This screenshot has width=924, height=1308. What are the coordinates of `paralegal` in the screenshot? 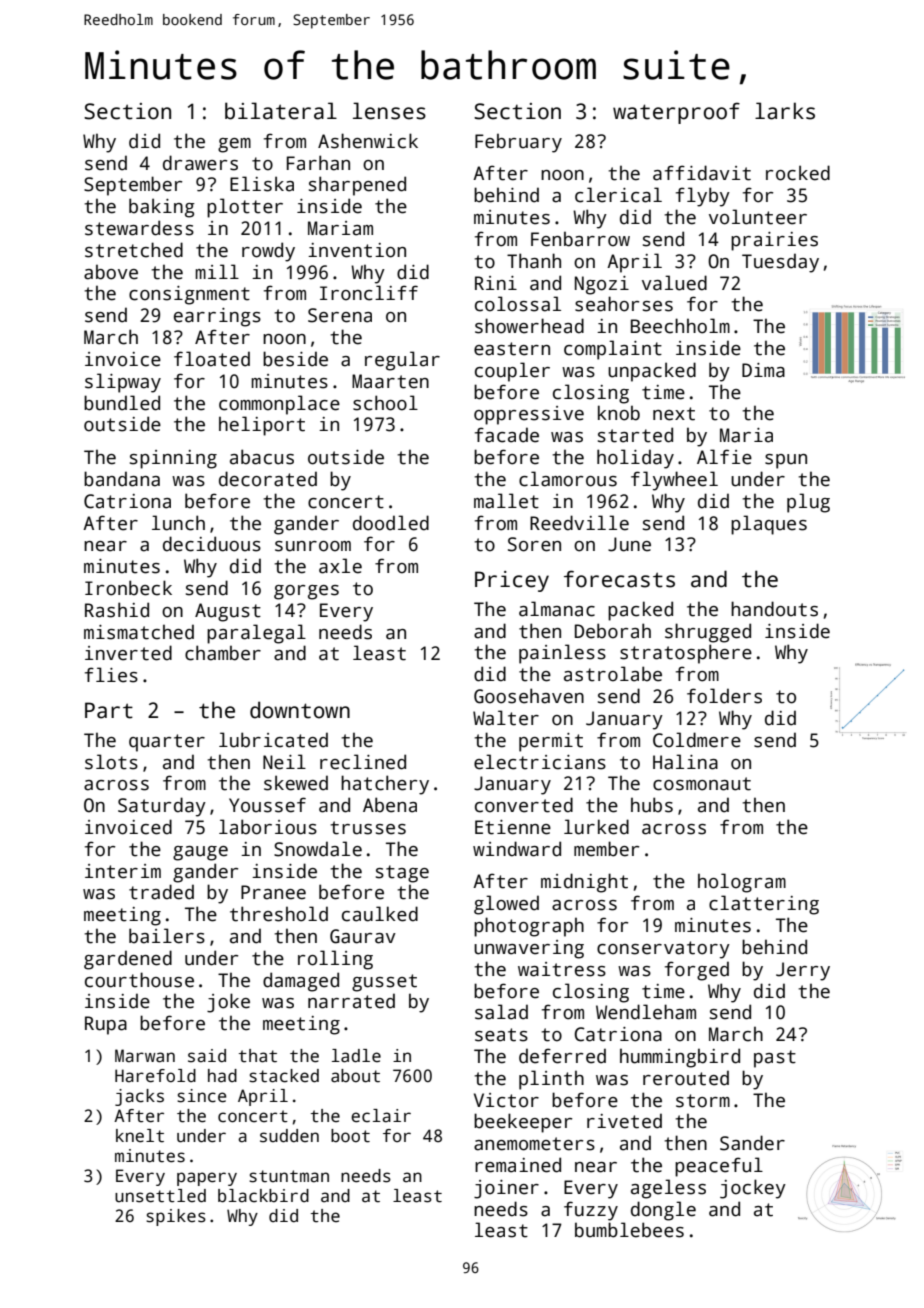 It's located at (256, 634).
